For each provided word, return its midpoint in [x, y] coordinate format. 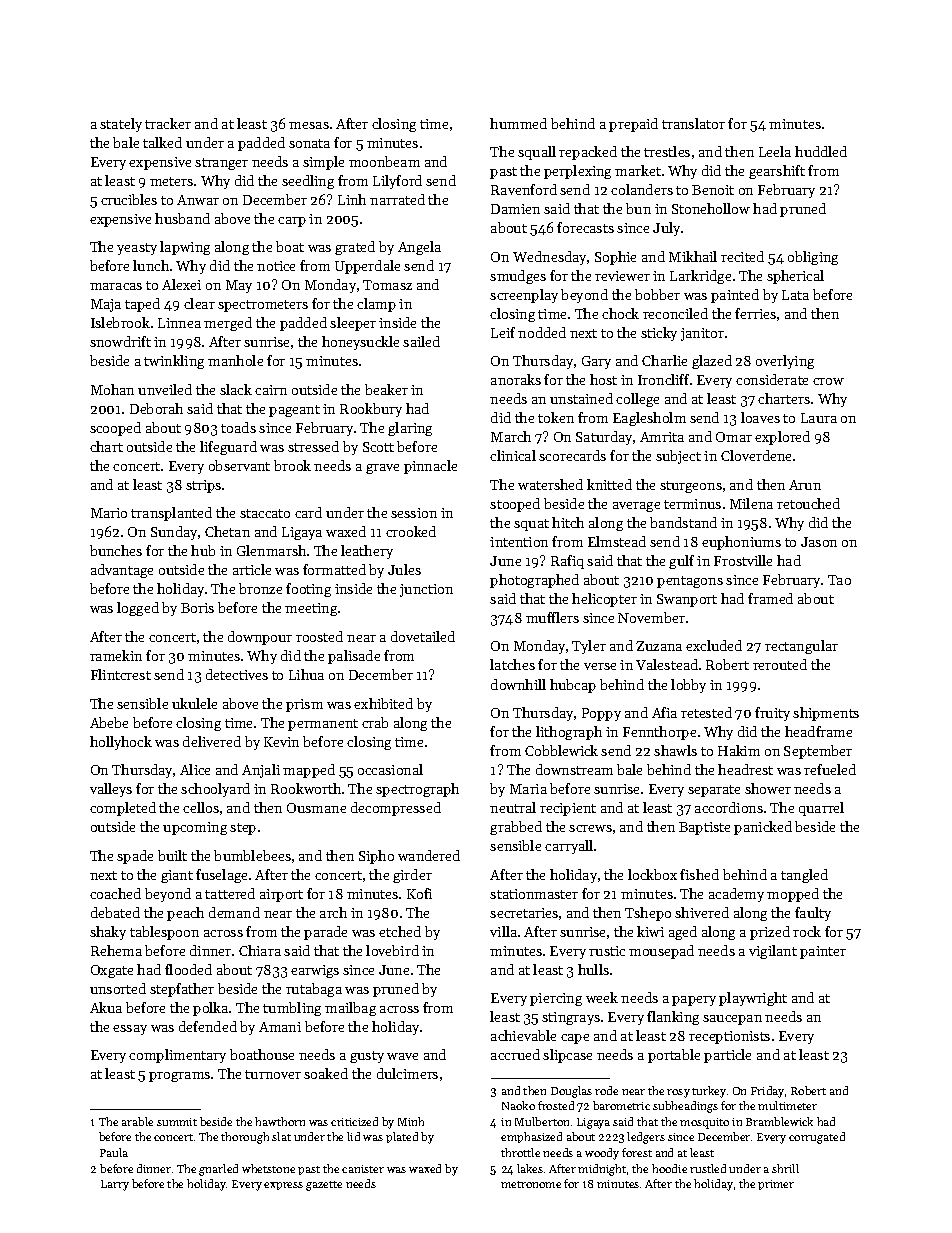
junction [426, 590]
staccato [265, 513]
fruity [772, 714]
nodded [542, 332]
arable [137, 1121]
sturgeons [691, 487]
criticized [354, 1121]
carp [292, 222]
